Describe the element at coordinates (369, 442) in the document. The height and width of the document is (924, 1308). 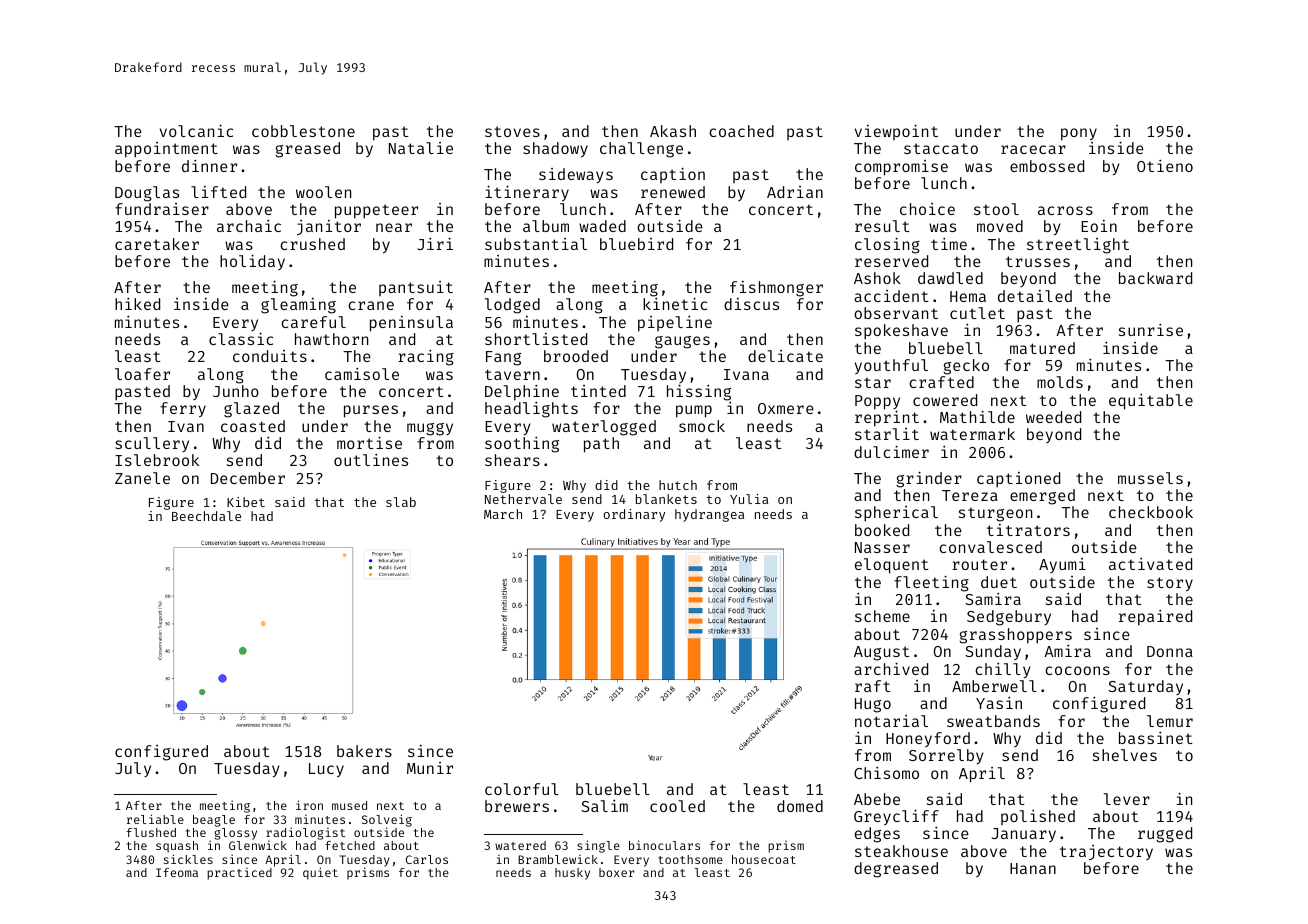
I see `mortise` at that location.
